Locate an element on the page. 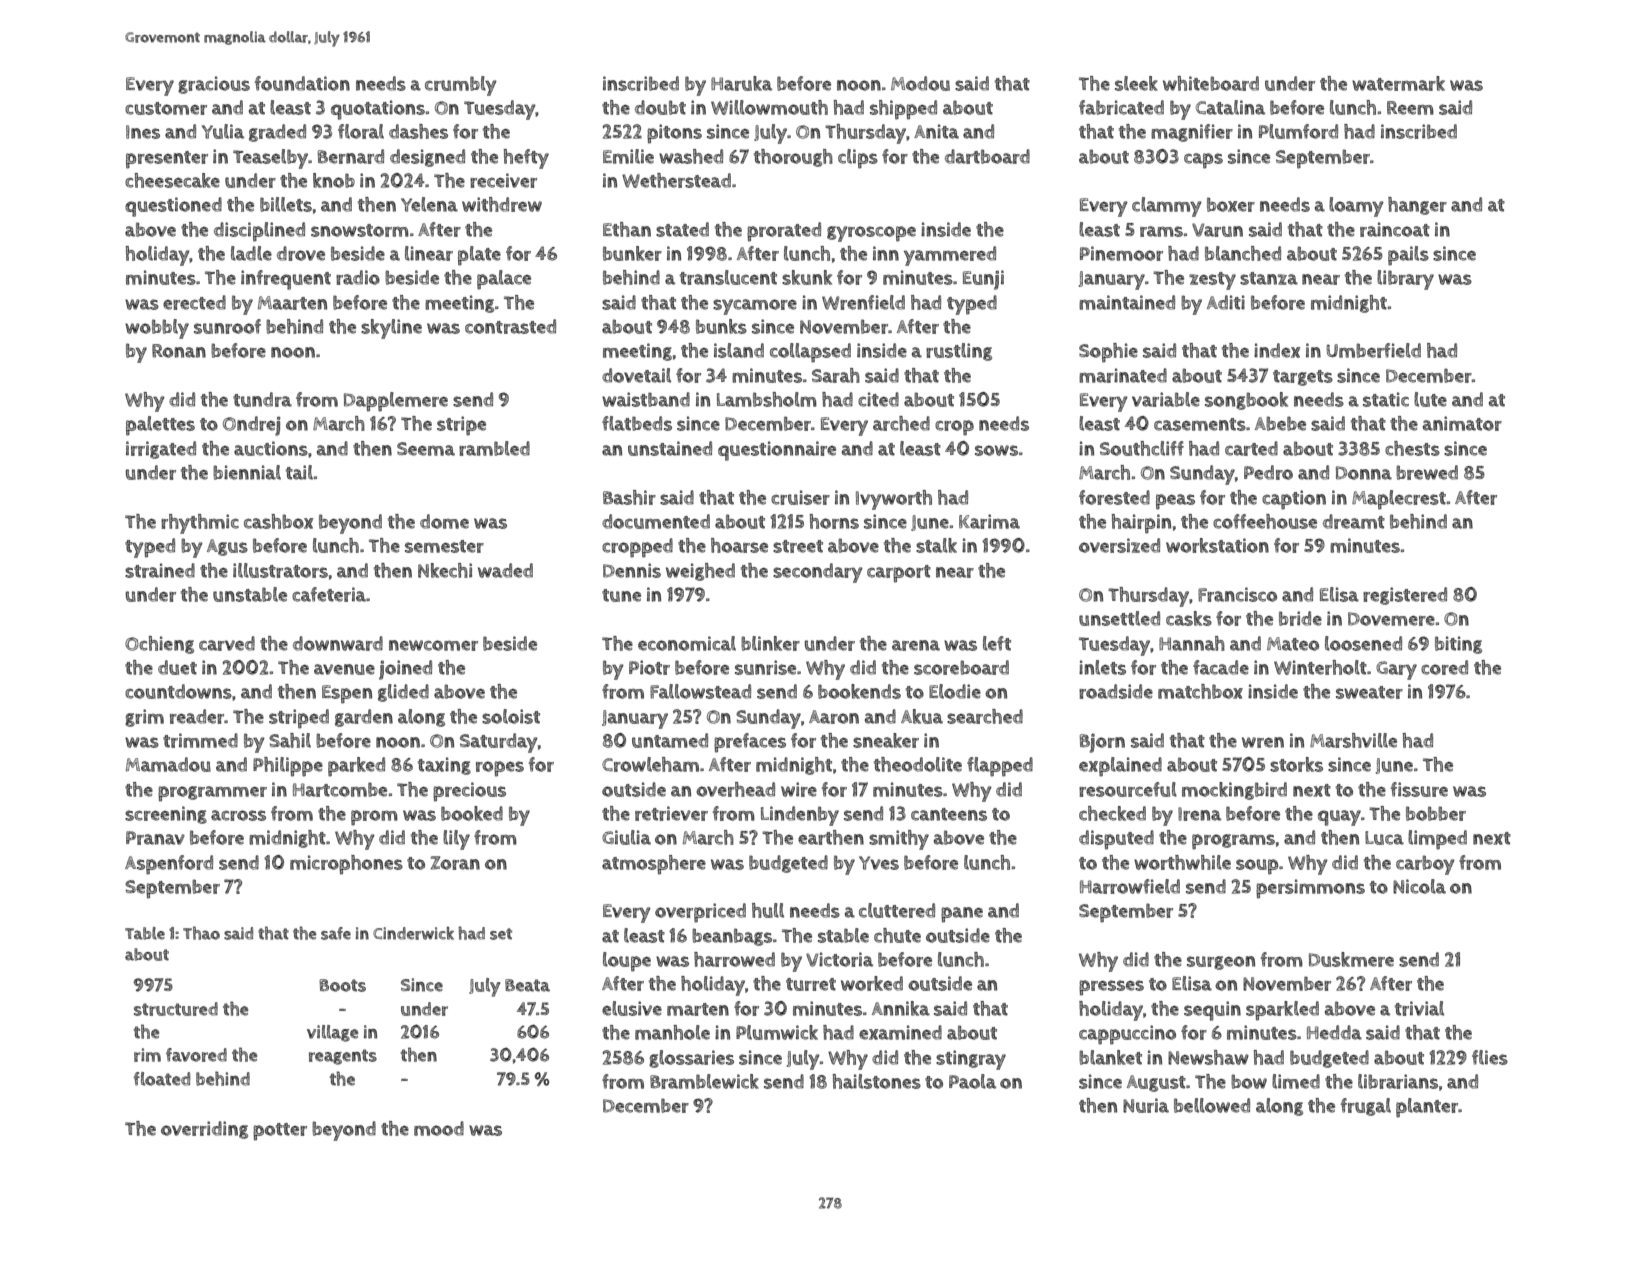 The height and width of the page is (1265, 1637). Bramblewick is located at coordinates (704, 1081).
